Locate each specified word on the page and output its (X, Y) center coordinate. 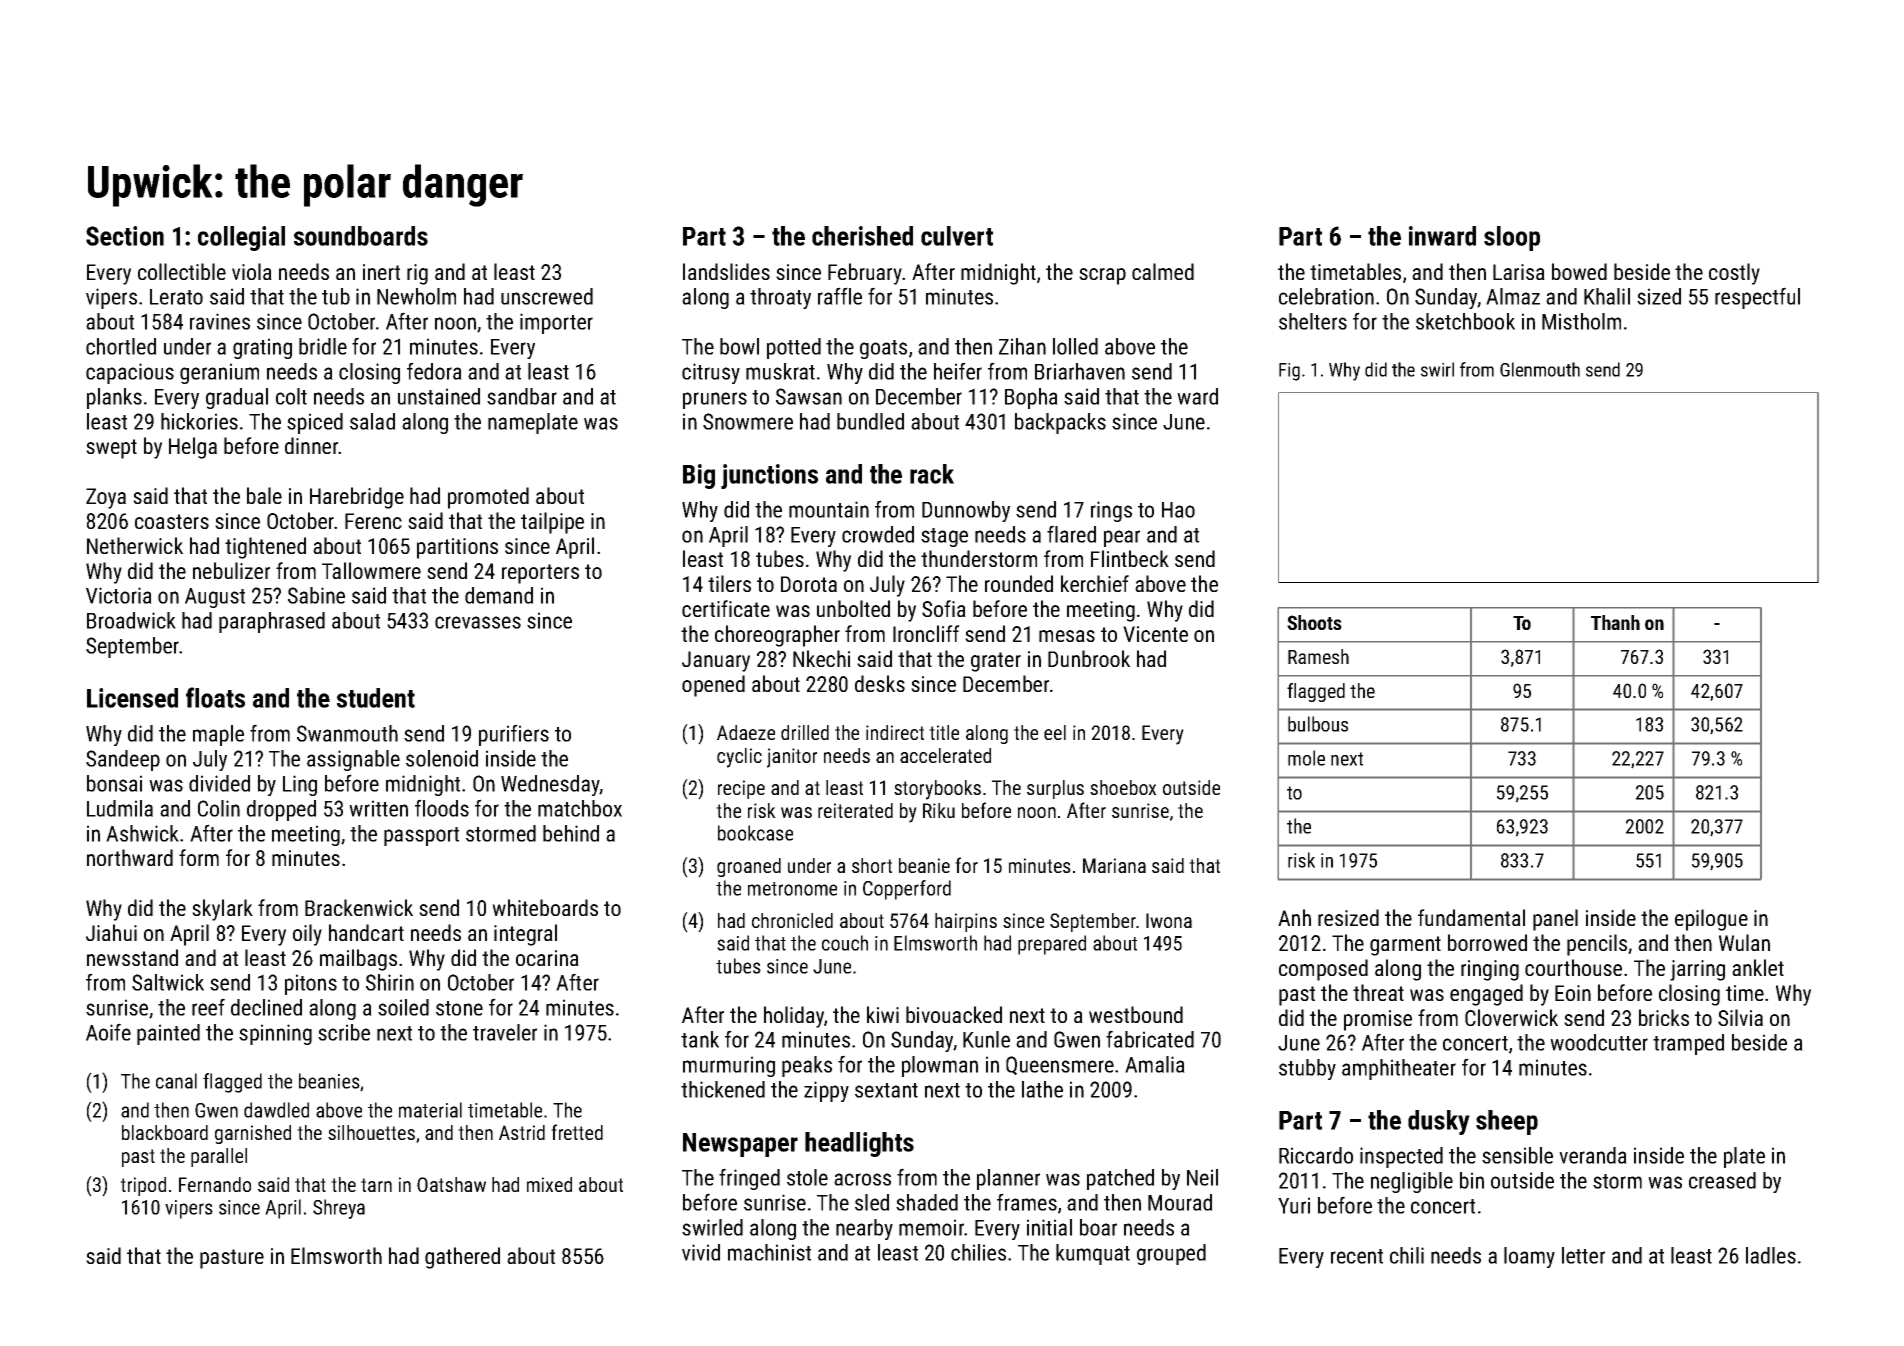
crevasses (478, 622)
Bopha (1031, 398)
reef (208, 1007)
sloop (1512, 238)
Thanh (1615, 622)
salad (372, 421)
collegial (241, 238)
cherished (862, 236)
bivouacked (954, 1014)
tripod (143, 1186)
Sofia (944, 608)
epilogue (1711, 920)
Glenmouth (1540, 369)
